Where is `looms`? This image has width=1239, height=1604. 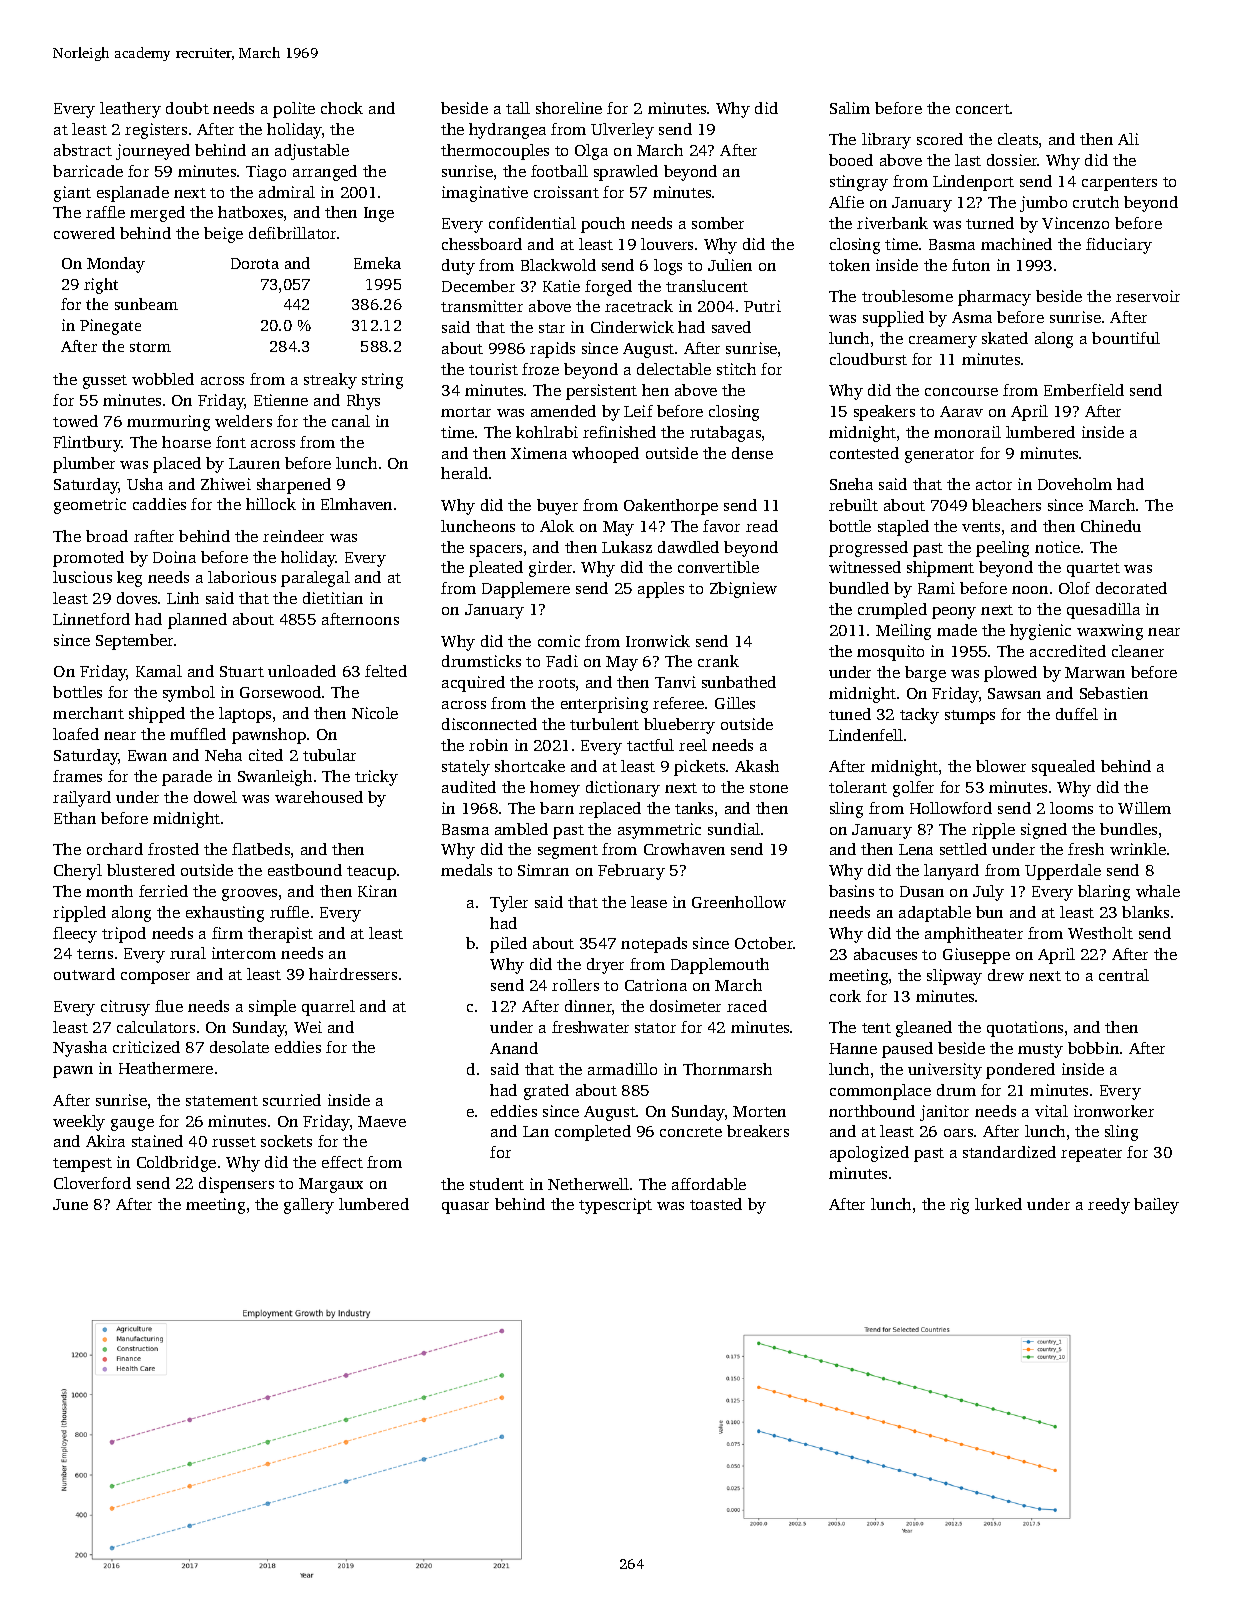
looms is located at coordinates (1071, 808).
